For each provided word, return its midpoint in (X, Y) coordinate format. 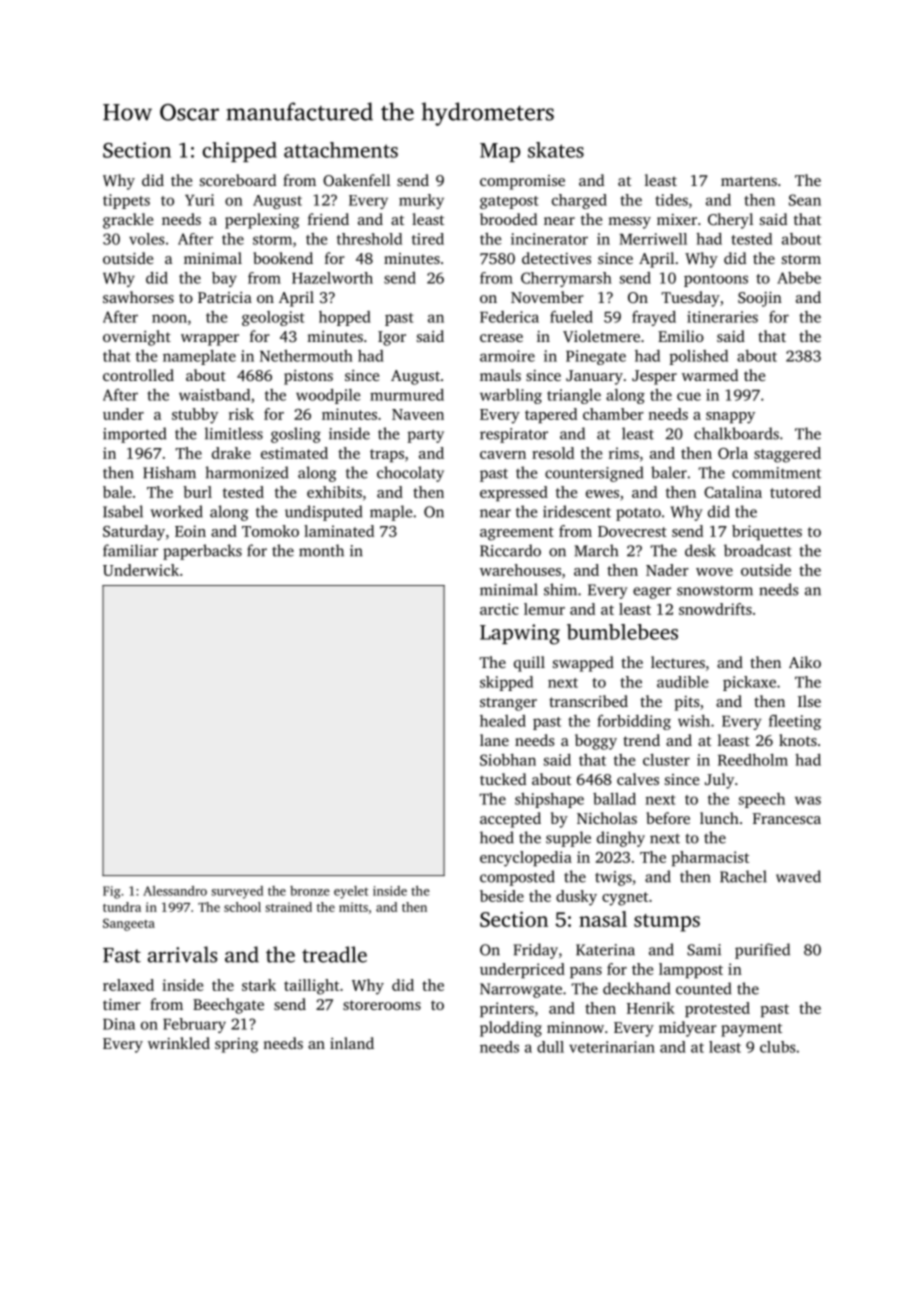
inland (352, 1043)
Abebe (799, 278)
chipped (240, 152)
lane (494, 740)
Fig (112, 892)
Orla (733, 453)
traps (387, 455)
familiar (130, 550)
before (668, 818)
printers (507, 1009)
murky (421, 201)
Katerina (605, 950)
